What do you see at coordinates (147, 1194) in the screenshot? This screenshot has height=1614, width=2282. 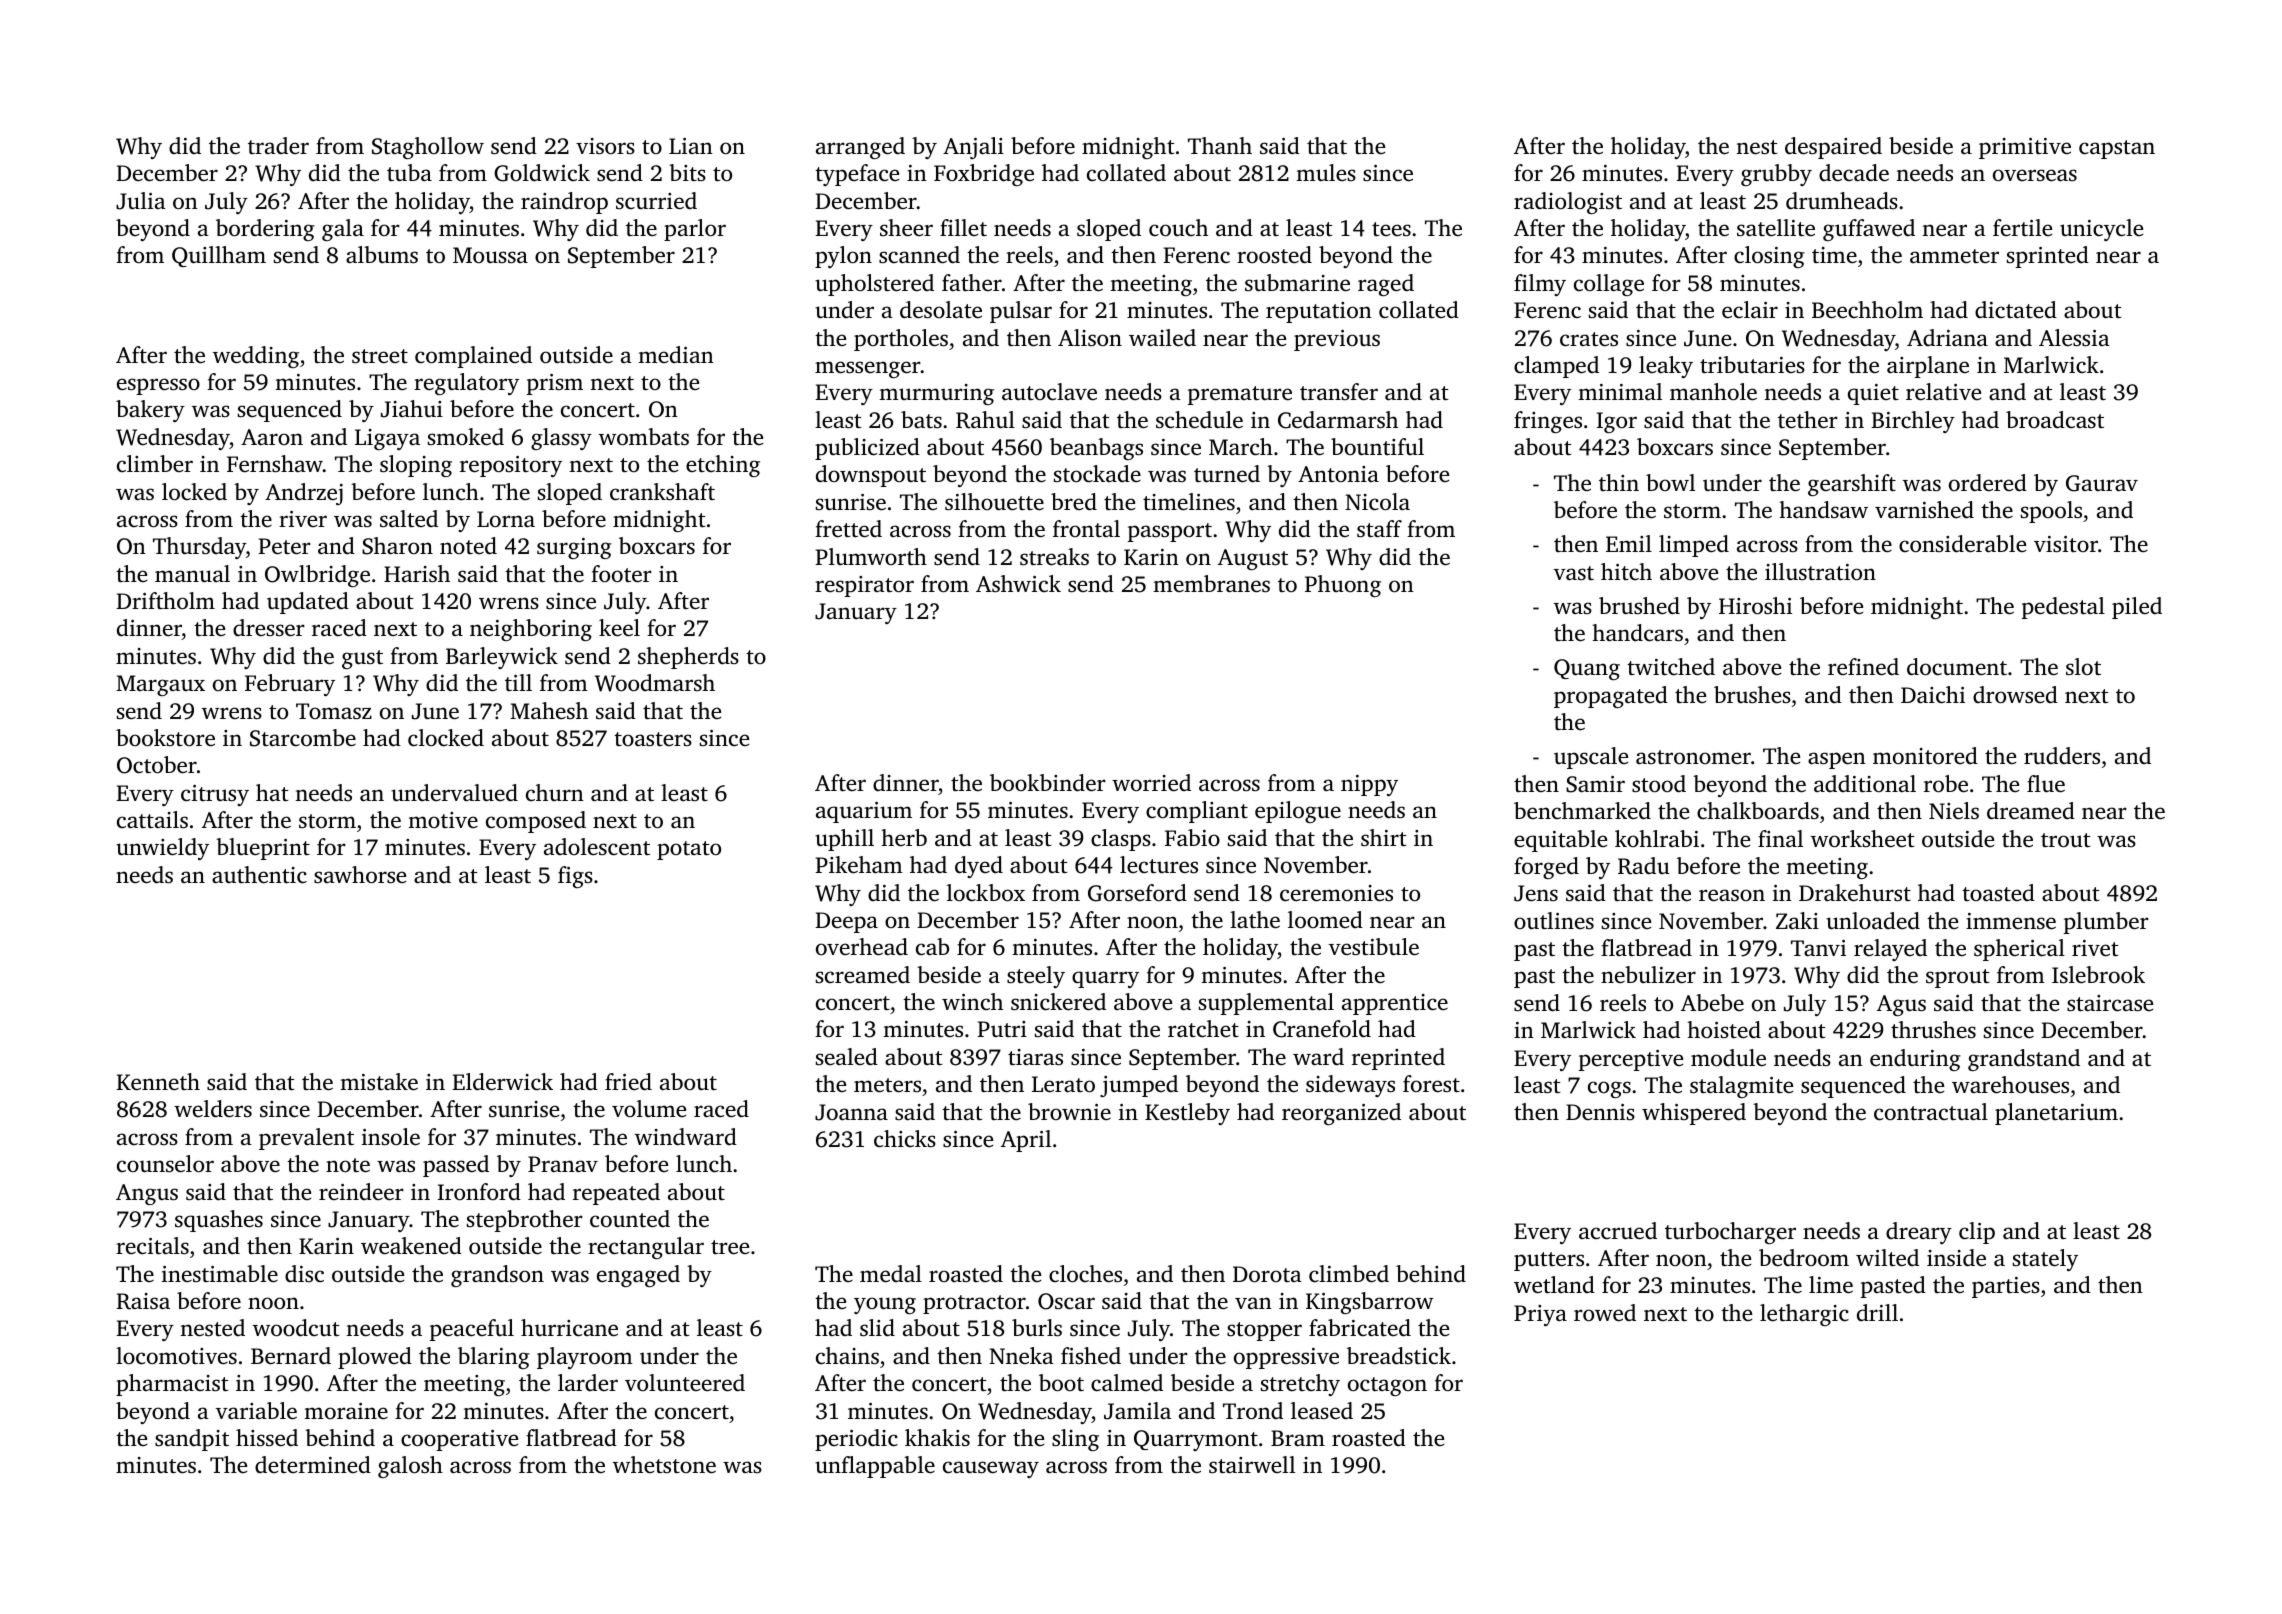 I see `Angus` at bounding box center [147, 1194].
